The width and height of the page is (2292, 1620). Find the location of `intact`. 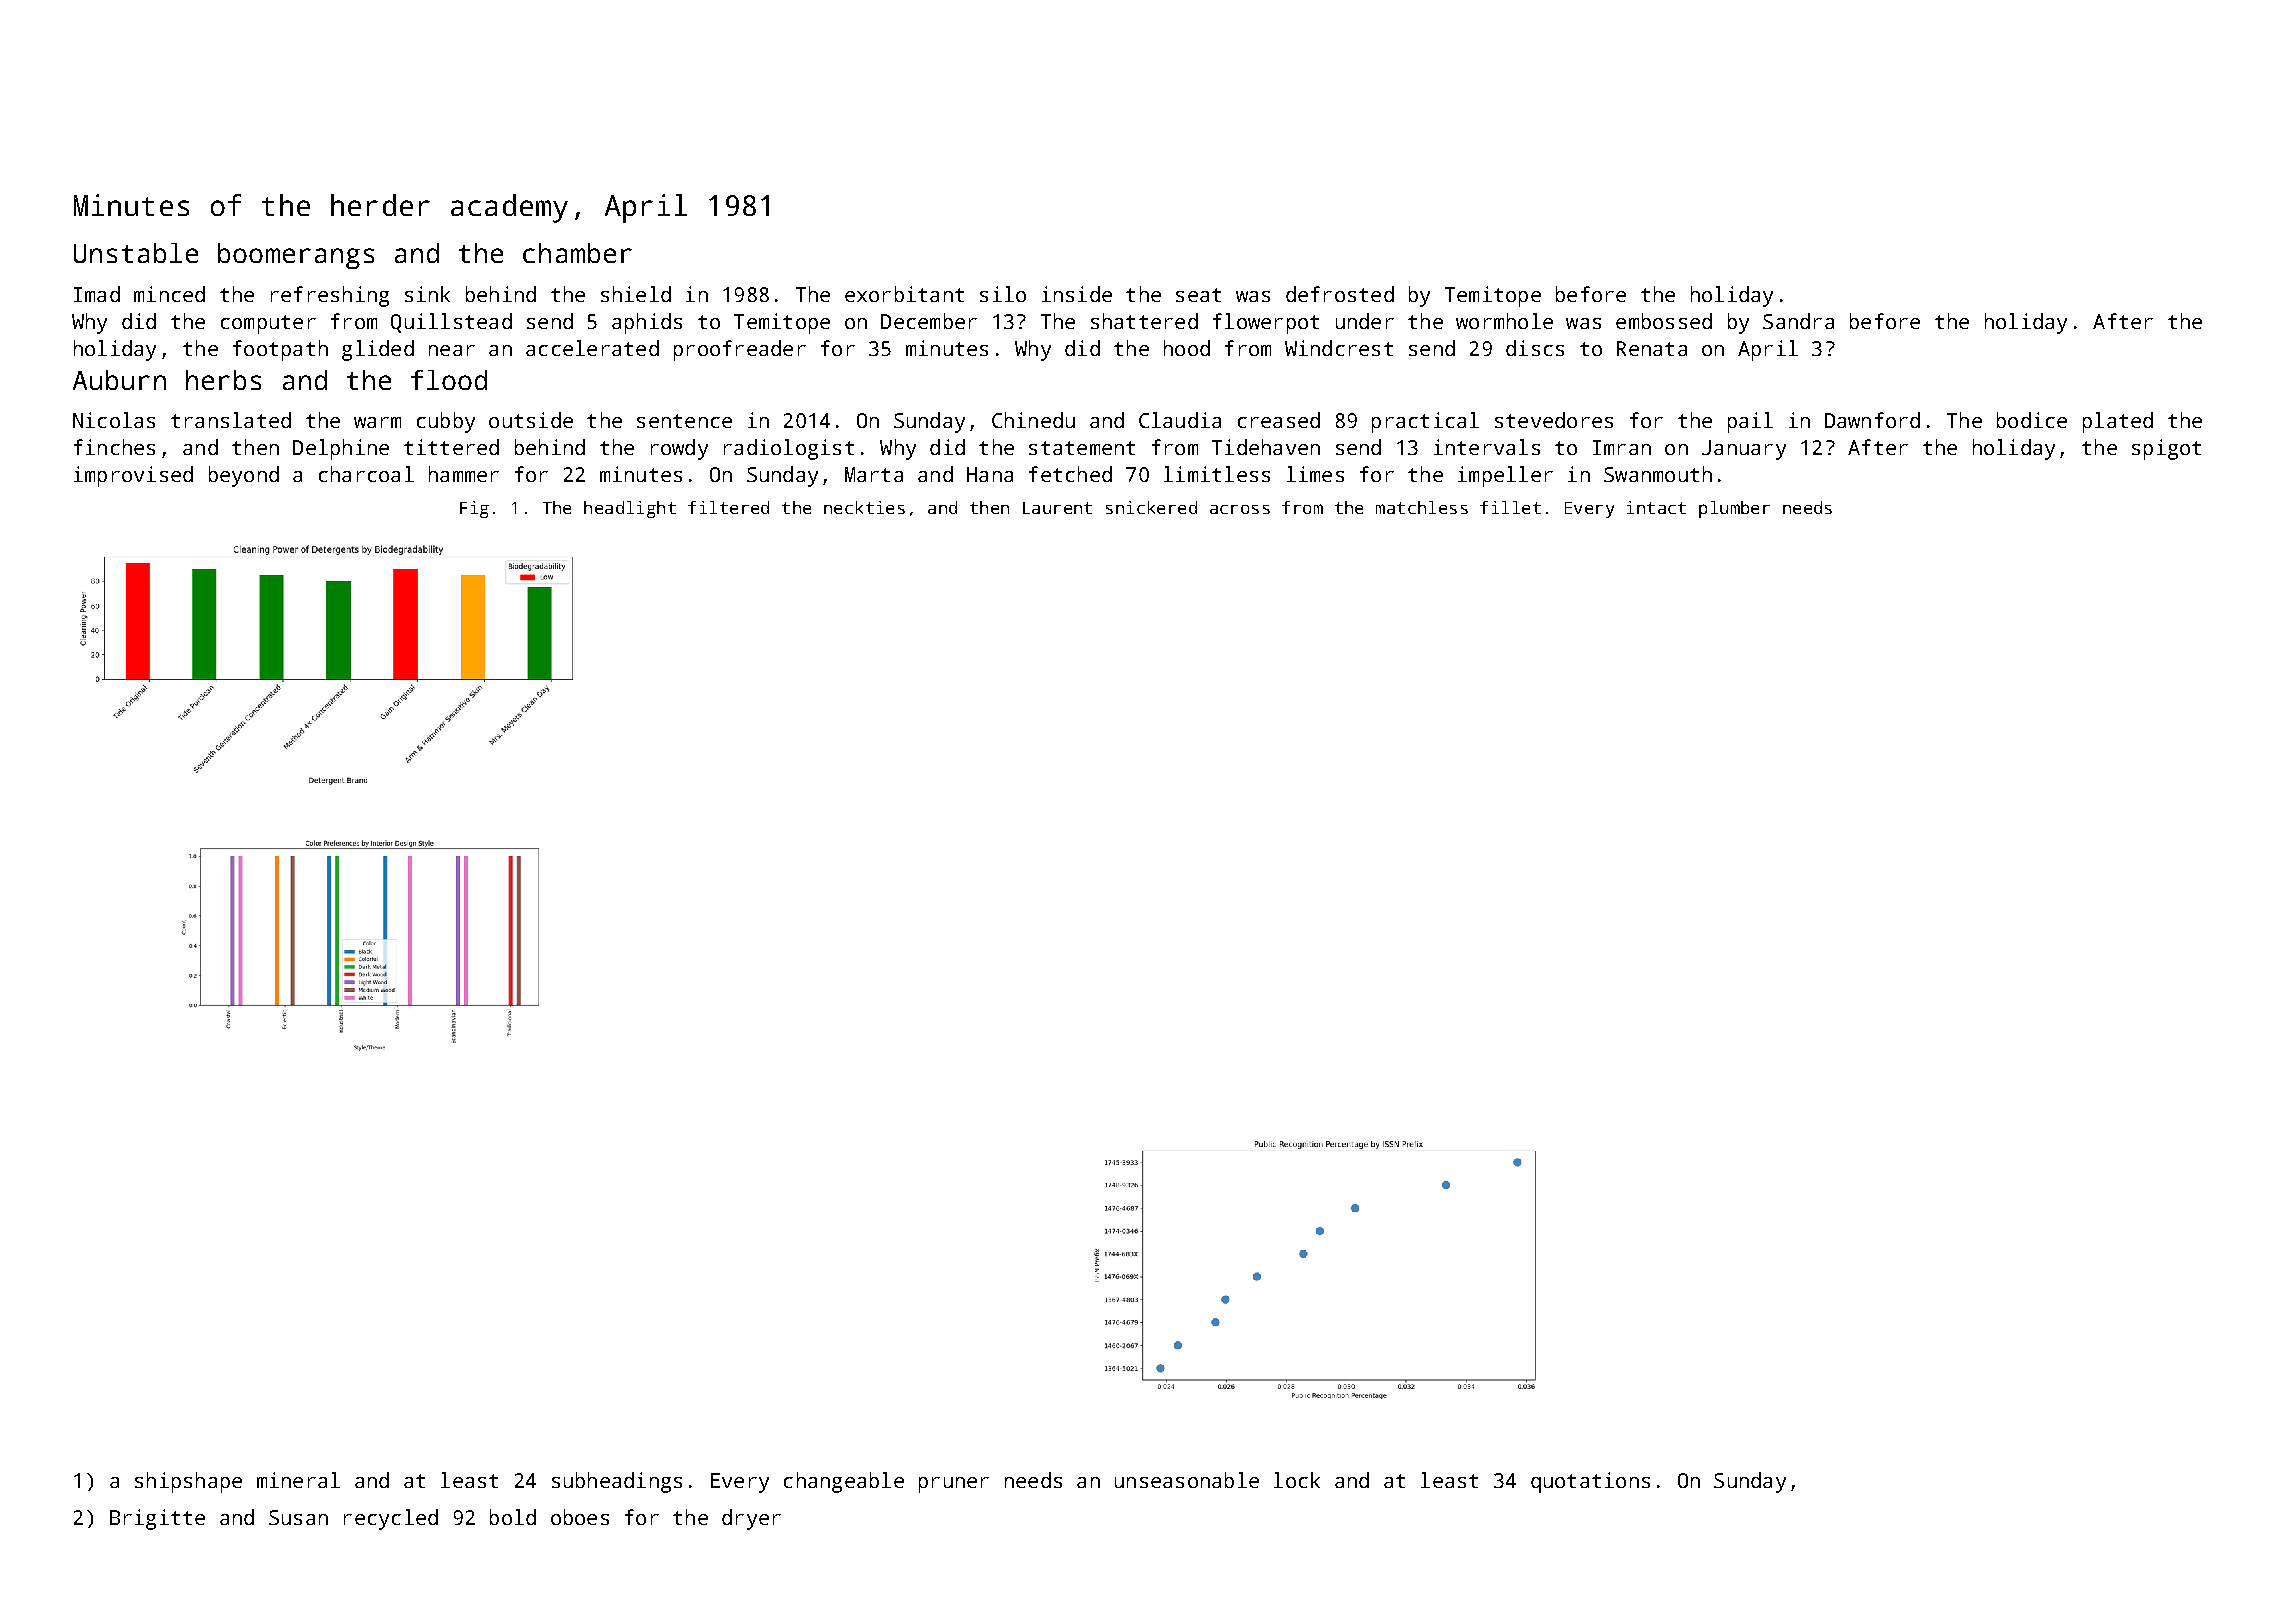

intact is located at coordinates (1656, 507).
